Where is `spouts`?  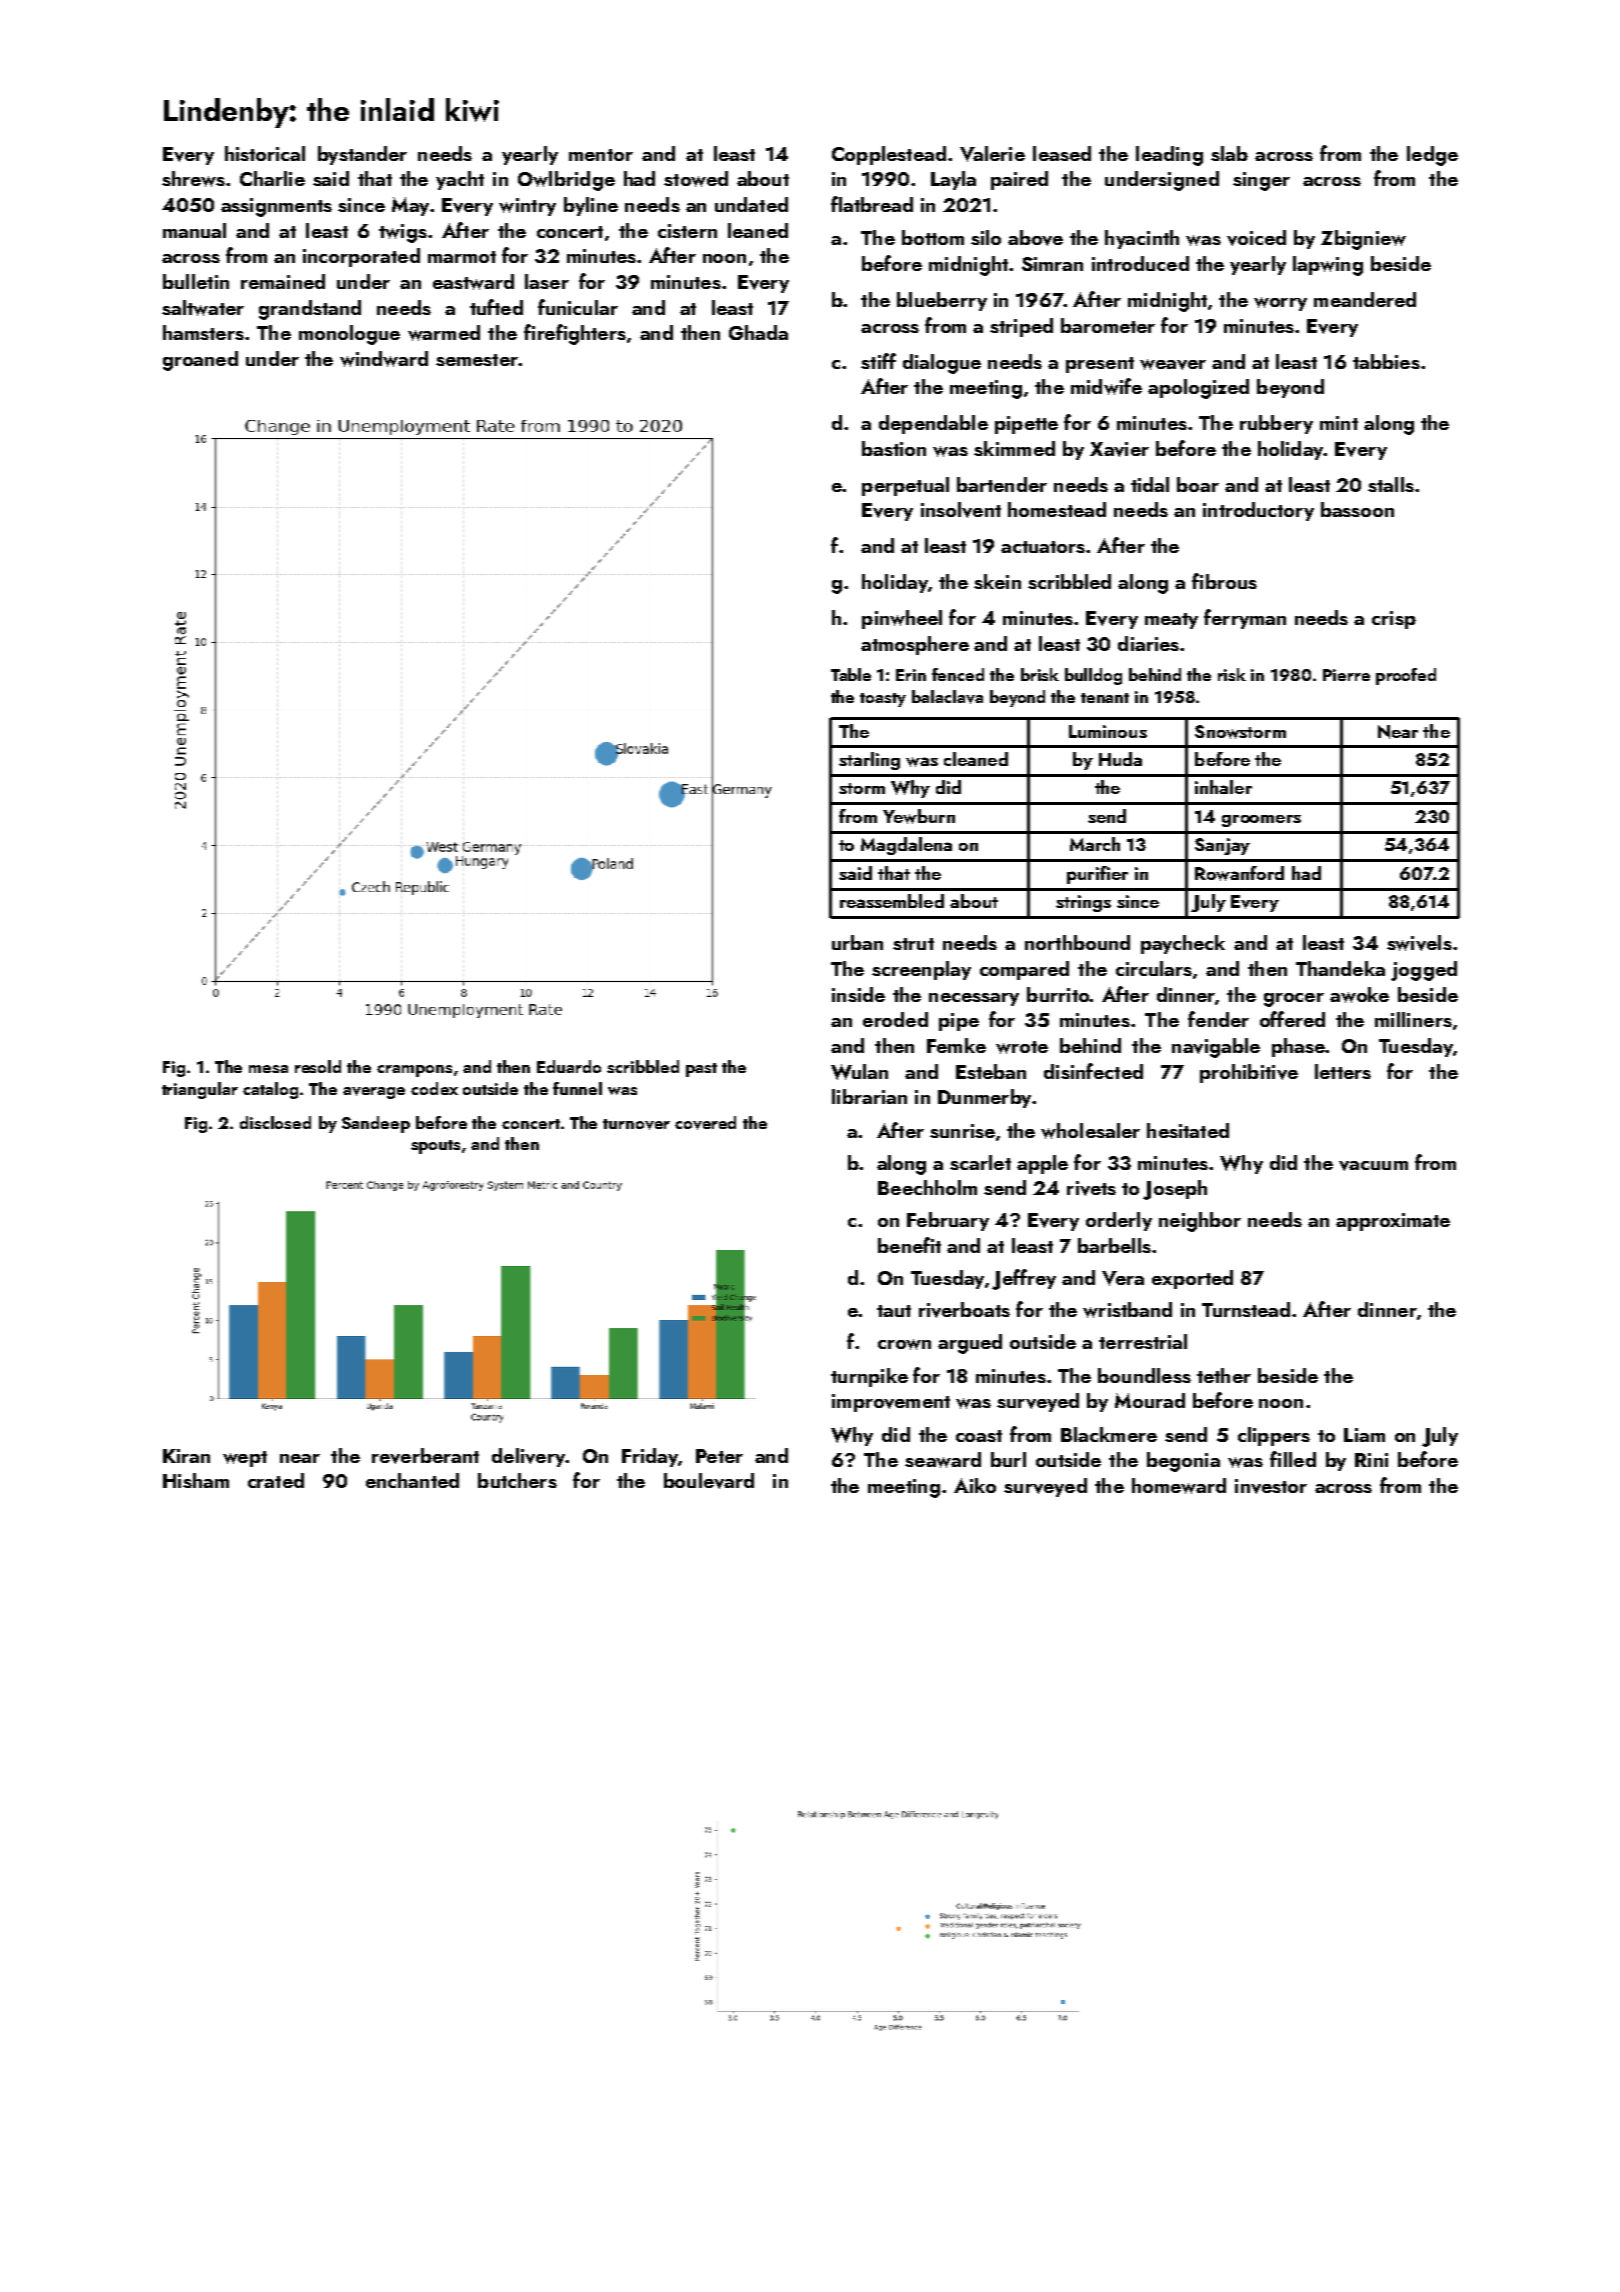 spouts is located at coordinates (435, 1147).
